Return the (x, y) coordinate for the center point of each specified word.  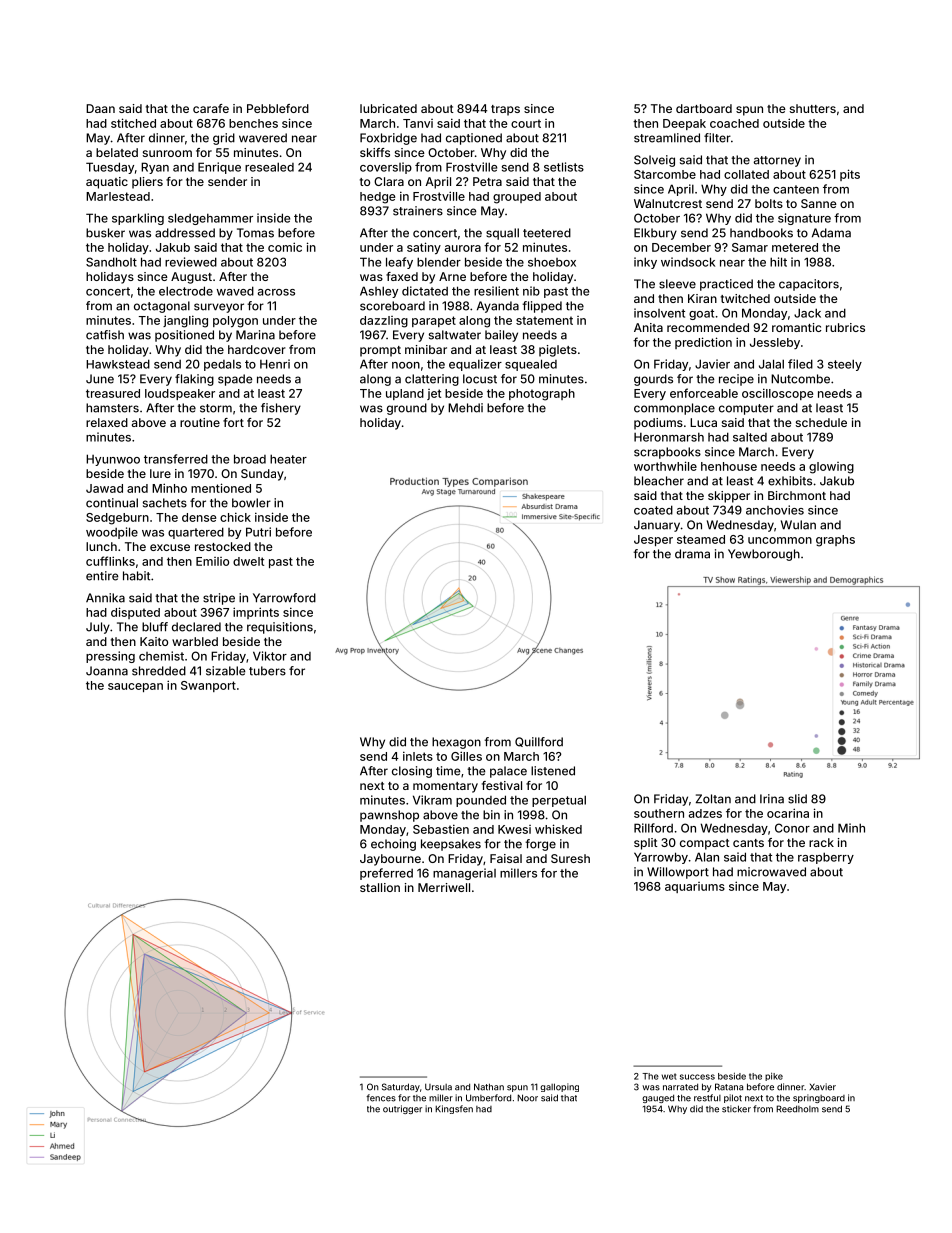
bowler (251, 503)
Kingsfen (454, 1109)
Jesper (653, 540)
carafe (211, 108)
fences (381, 1098)
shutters (813, 108)
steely (845, 365)
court (526, 123)
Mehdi (465, 408)
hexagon (456, 743)
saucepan (135, 687)
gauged (658, 1098)
